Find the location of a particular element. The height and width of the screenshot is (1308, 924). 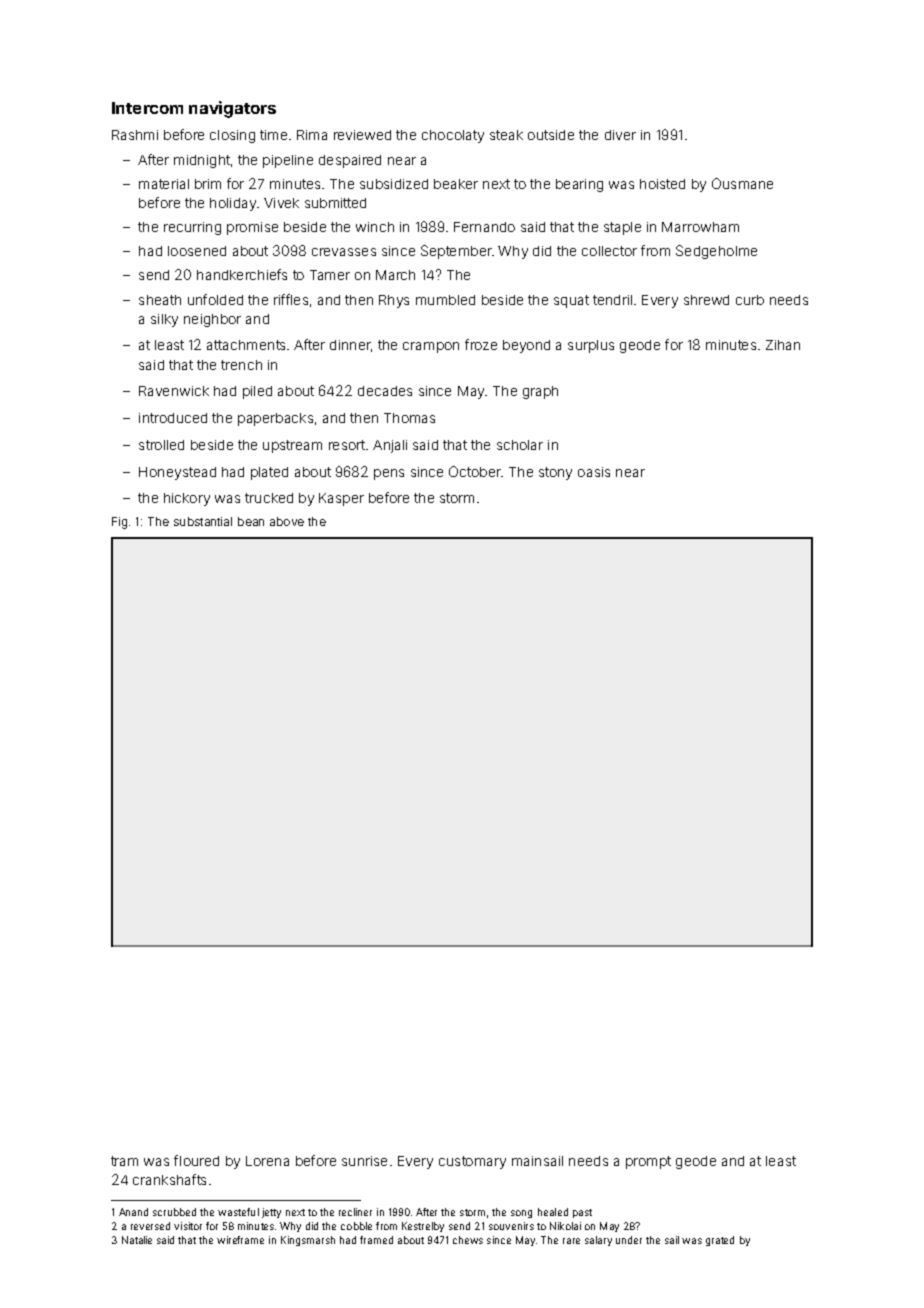

navigators is located at coordinates (232, 109).
